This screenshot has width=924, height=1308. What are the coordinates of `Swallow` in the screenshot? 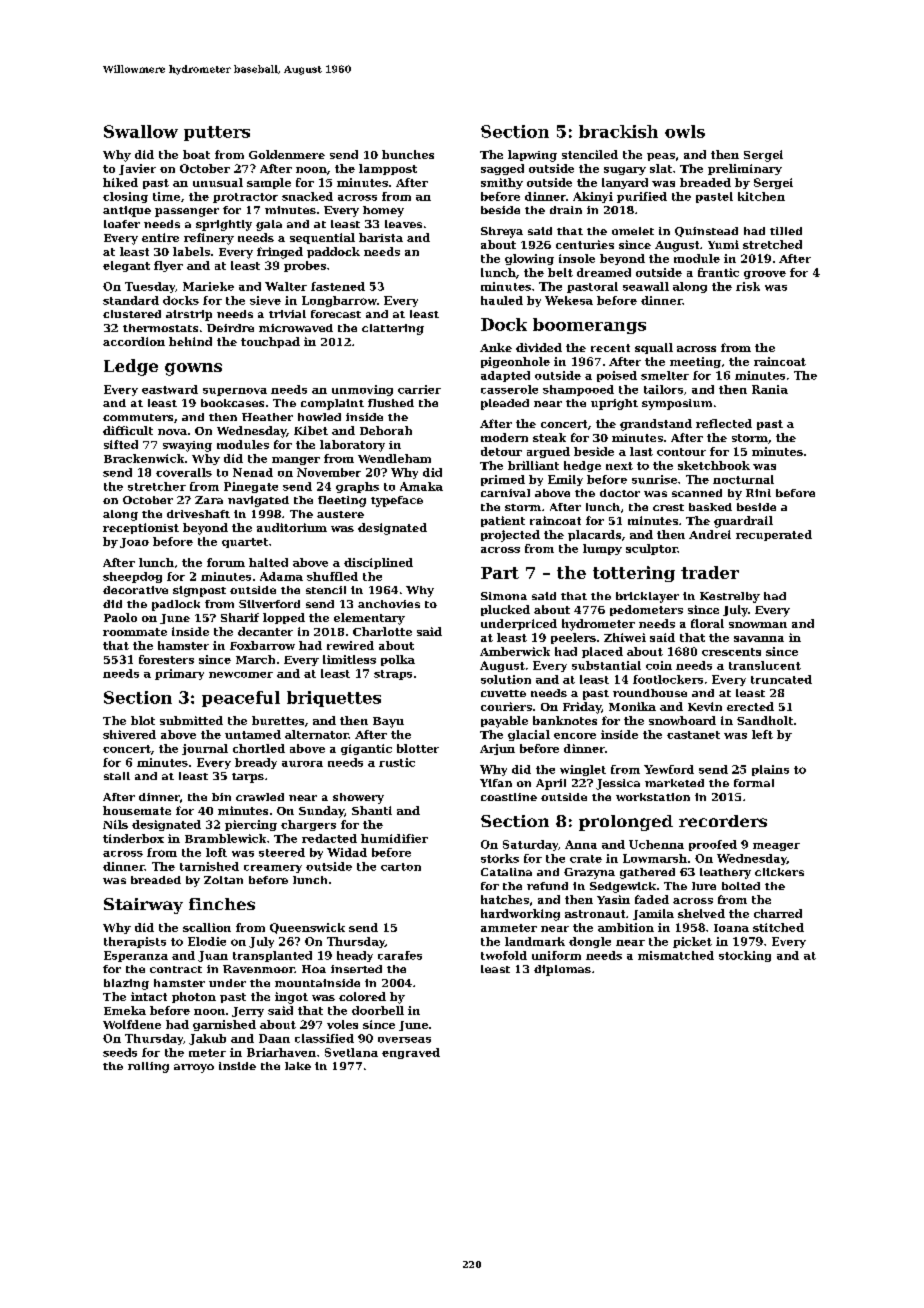 It's located at (141, 131).
